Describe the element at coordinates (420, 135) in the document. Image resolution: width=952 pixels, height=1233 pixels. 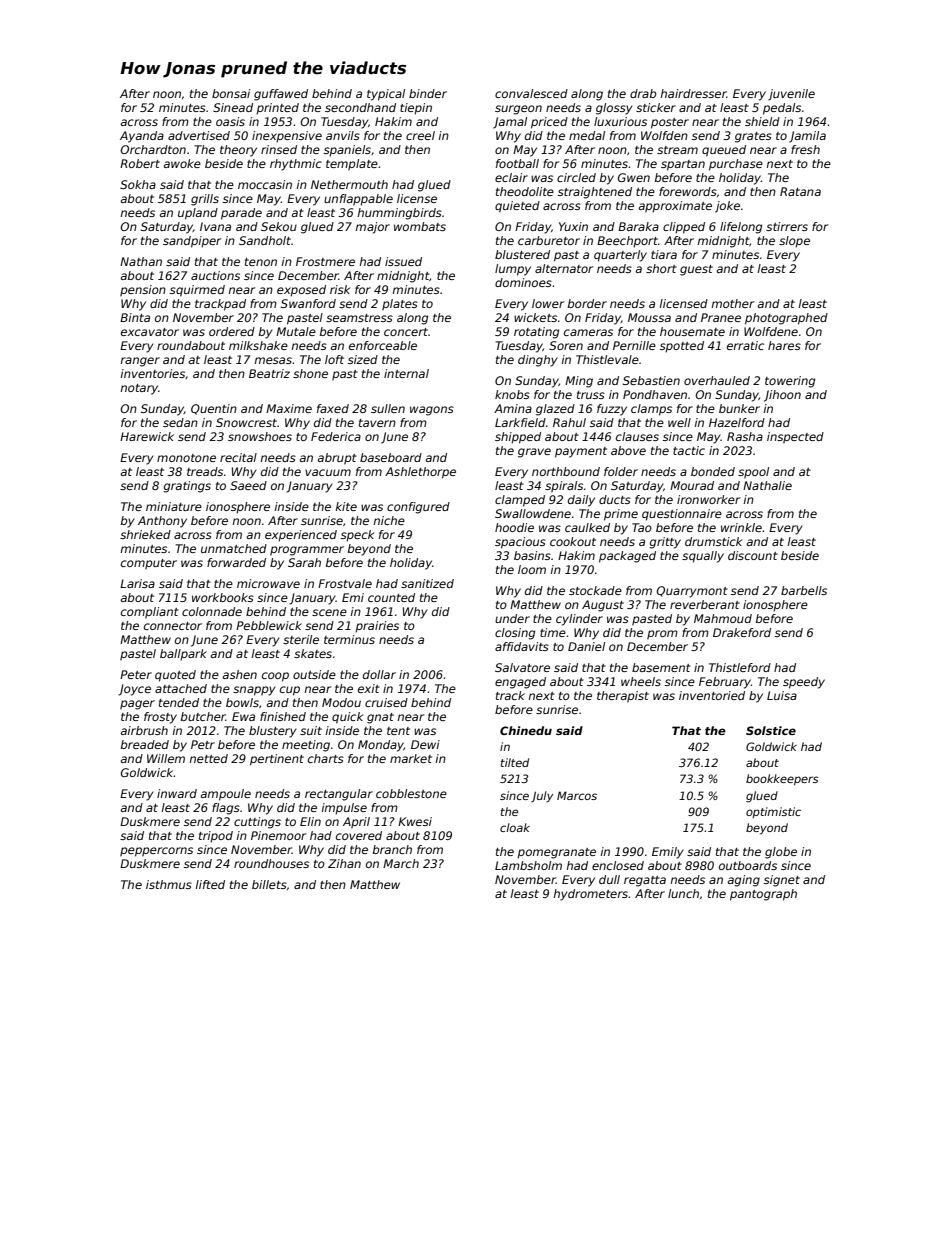
I see `creel` at that location.
